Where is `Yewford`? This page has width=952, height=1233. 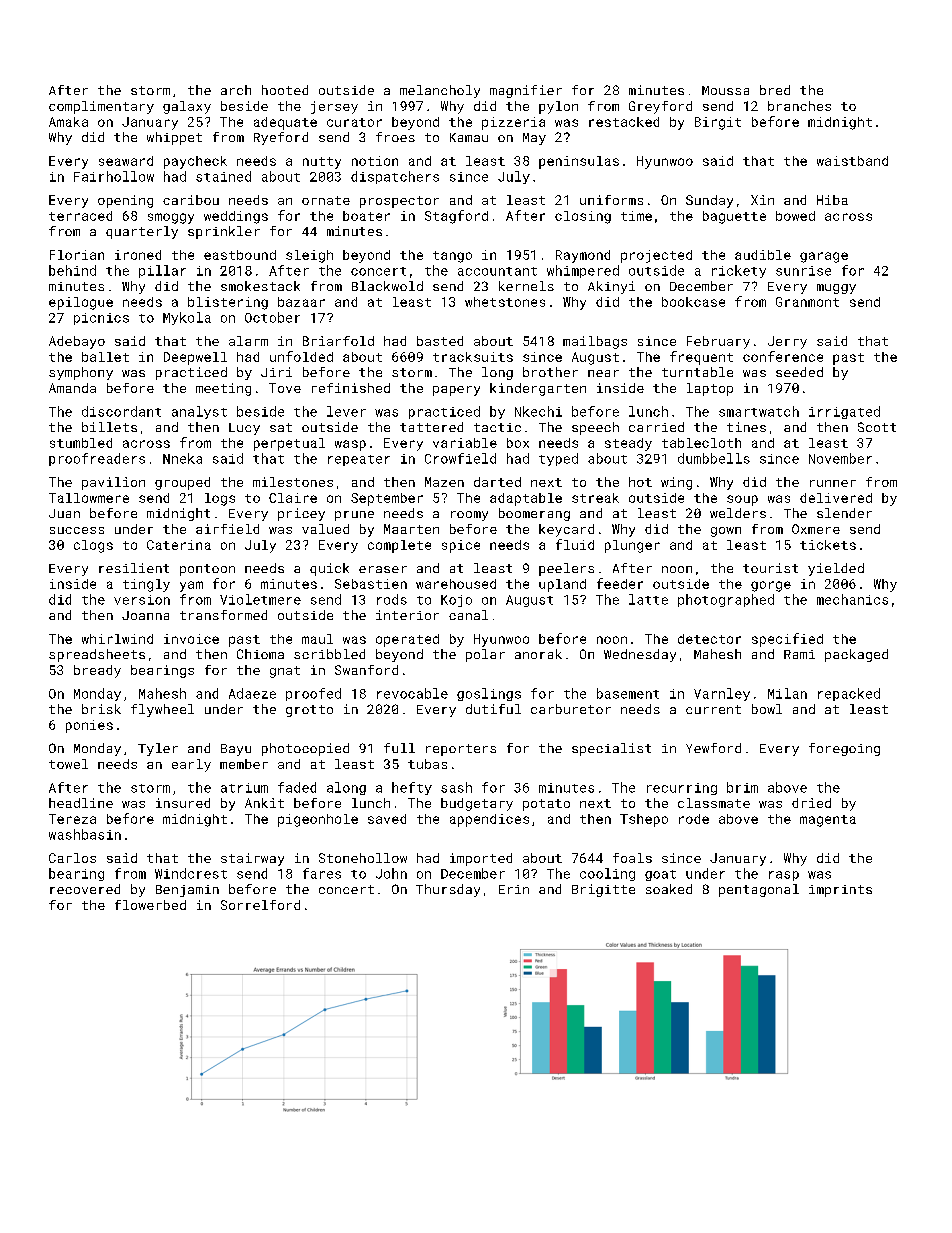
Yewford is located at coordinates (713, 748).
